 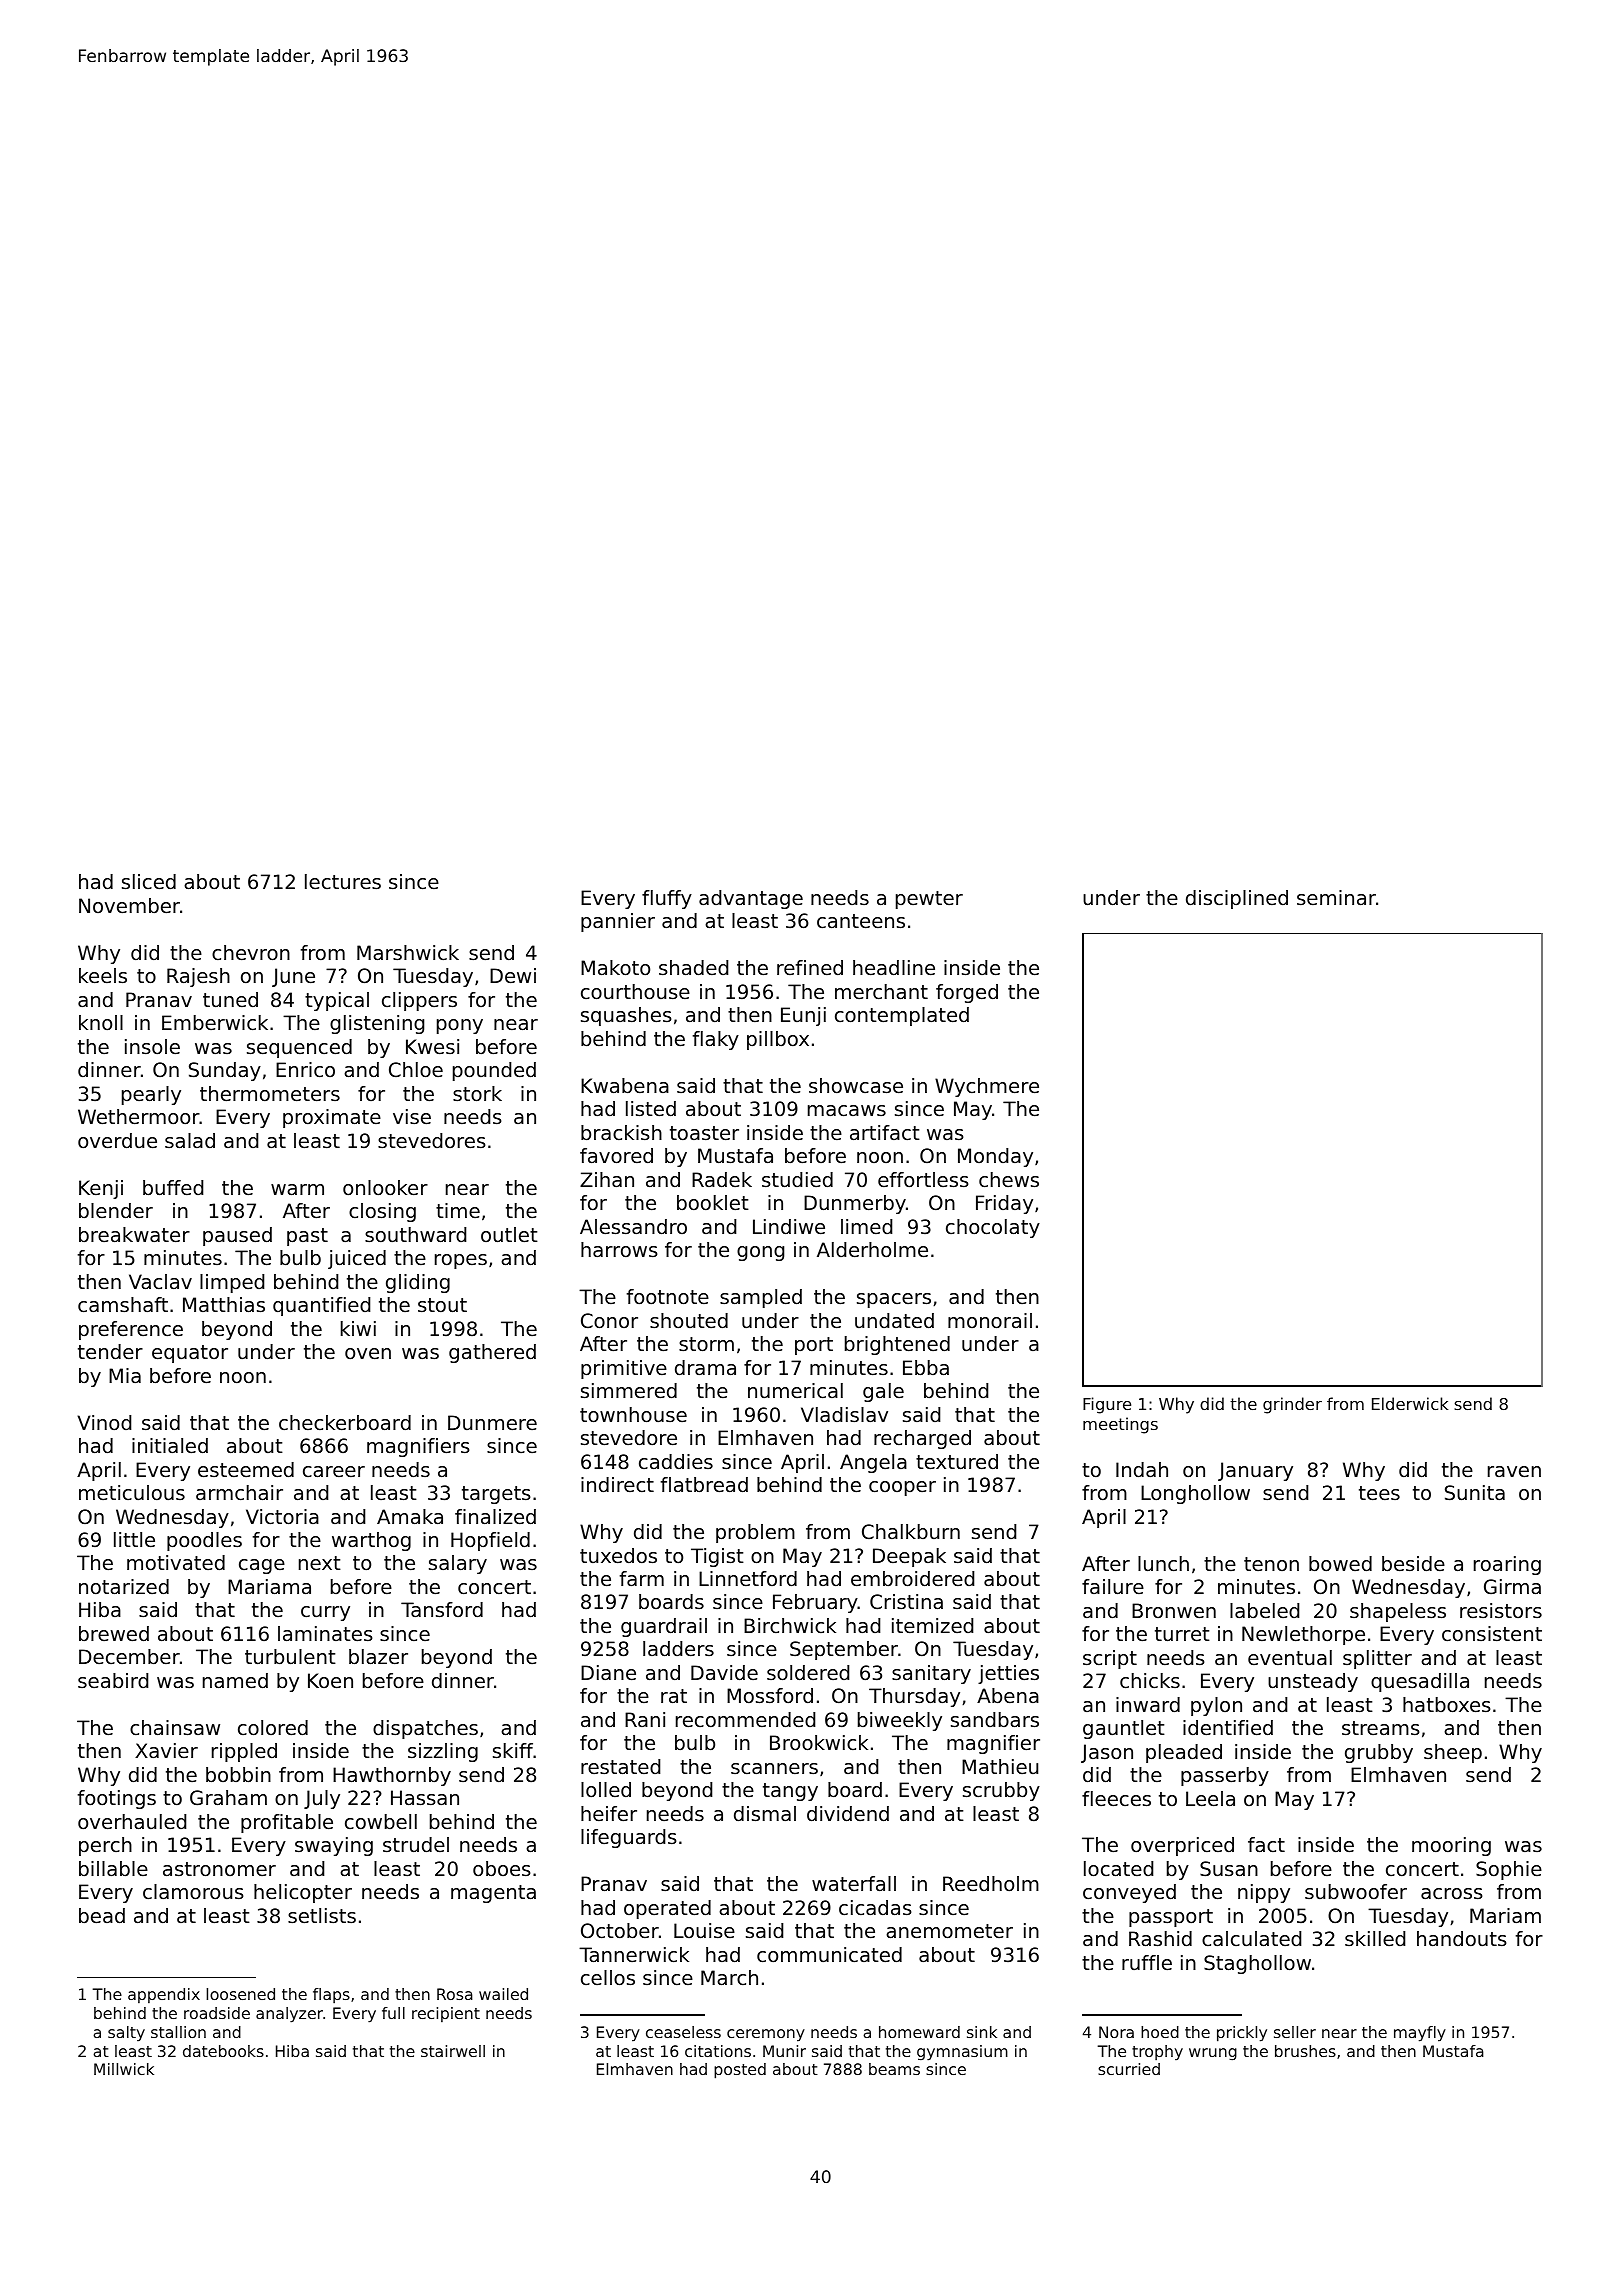 I want to click on datebooks, so click(x=223, y=2051).
